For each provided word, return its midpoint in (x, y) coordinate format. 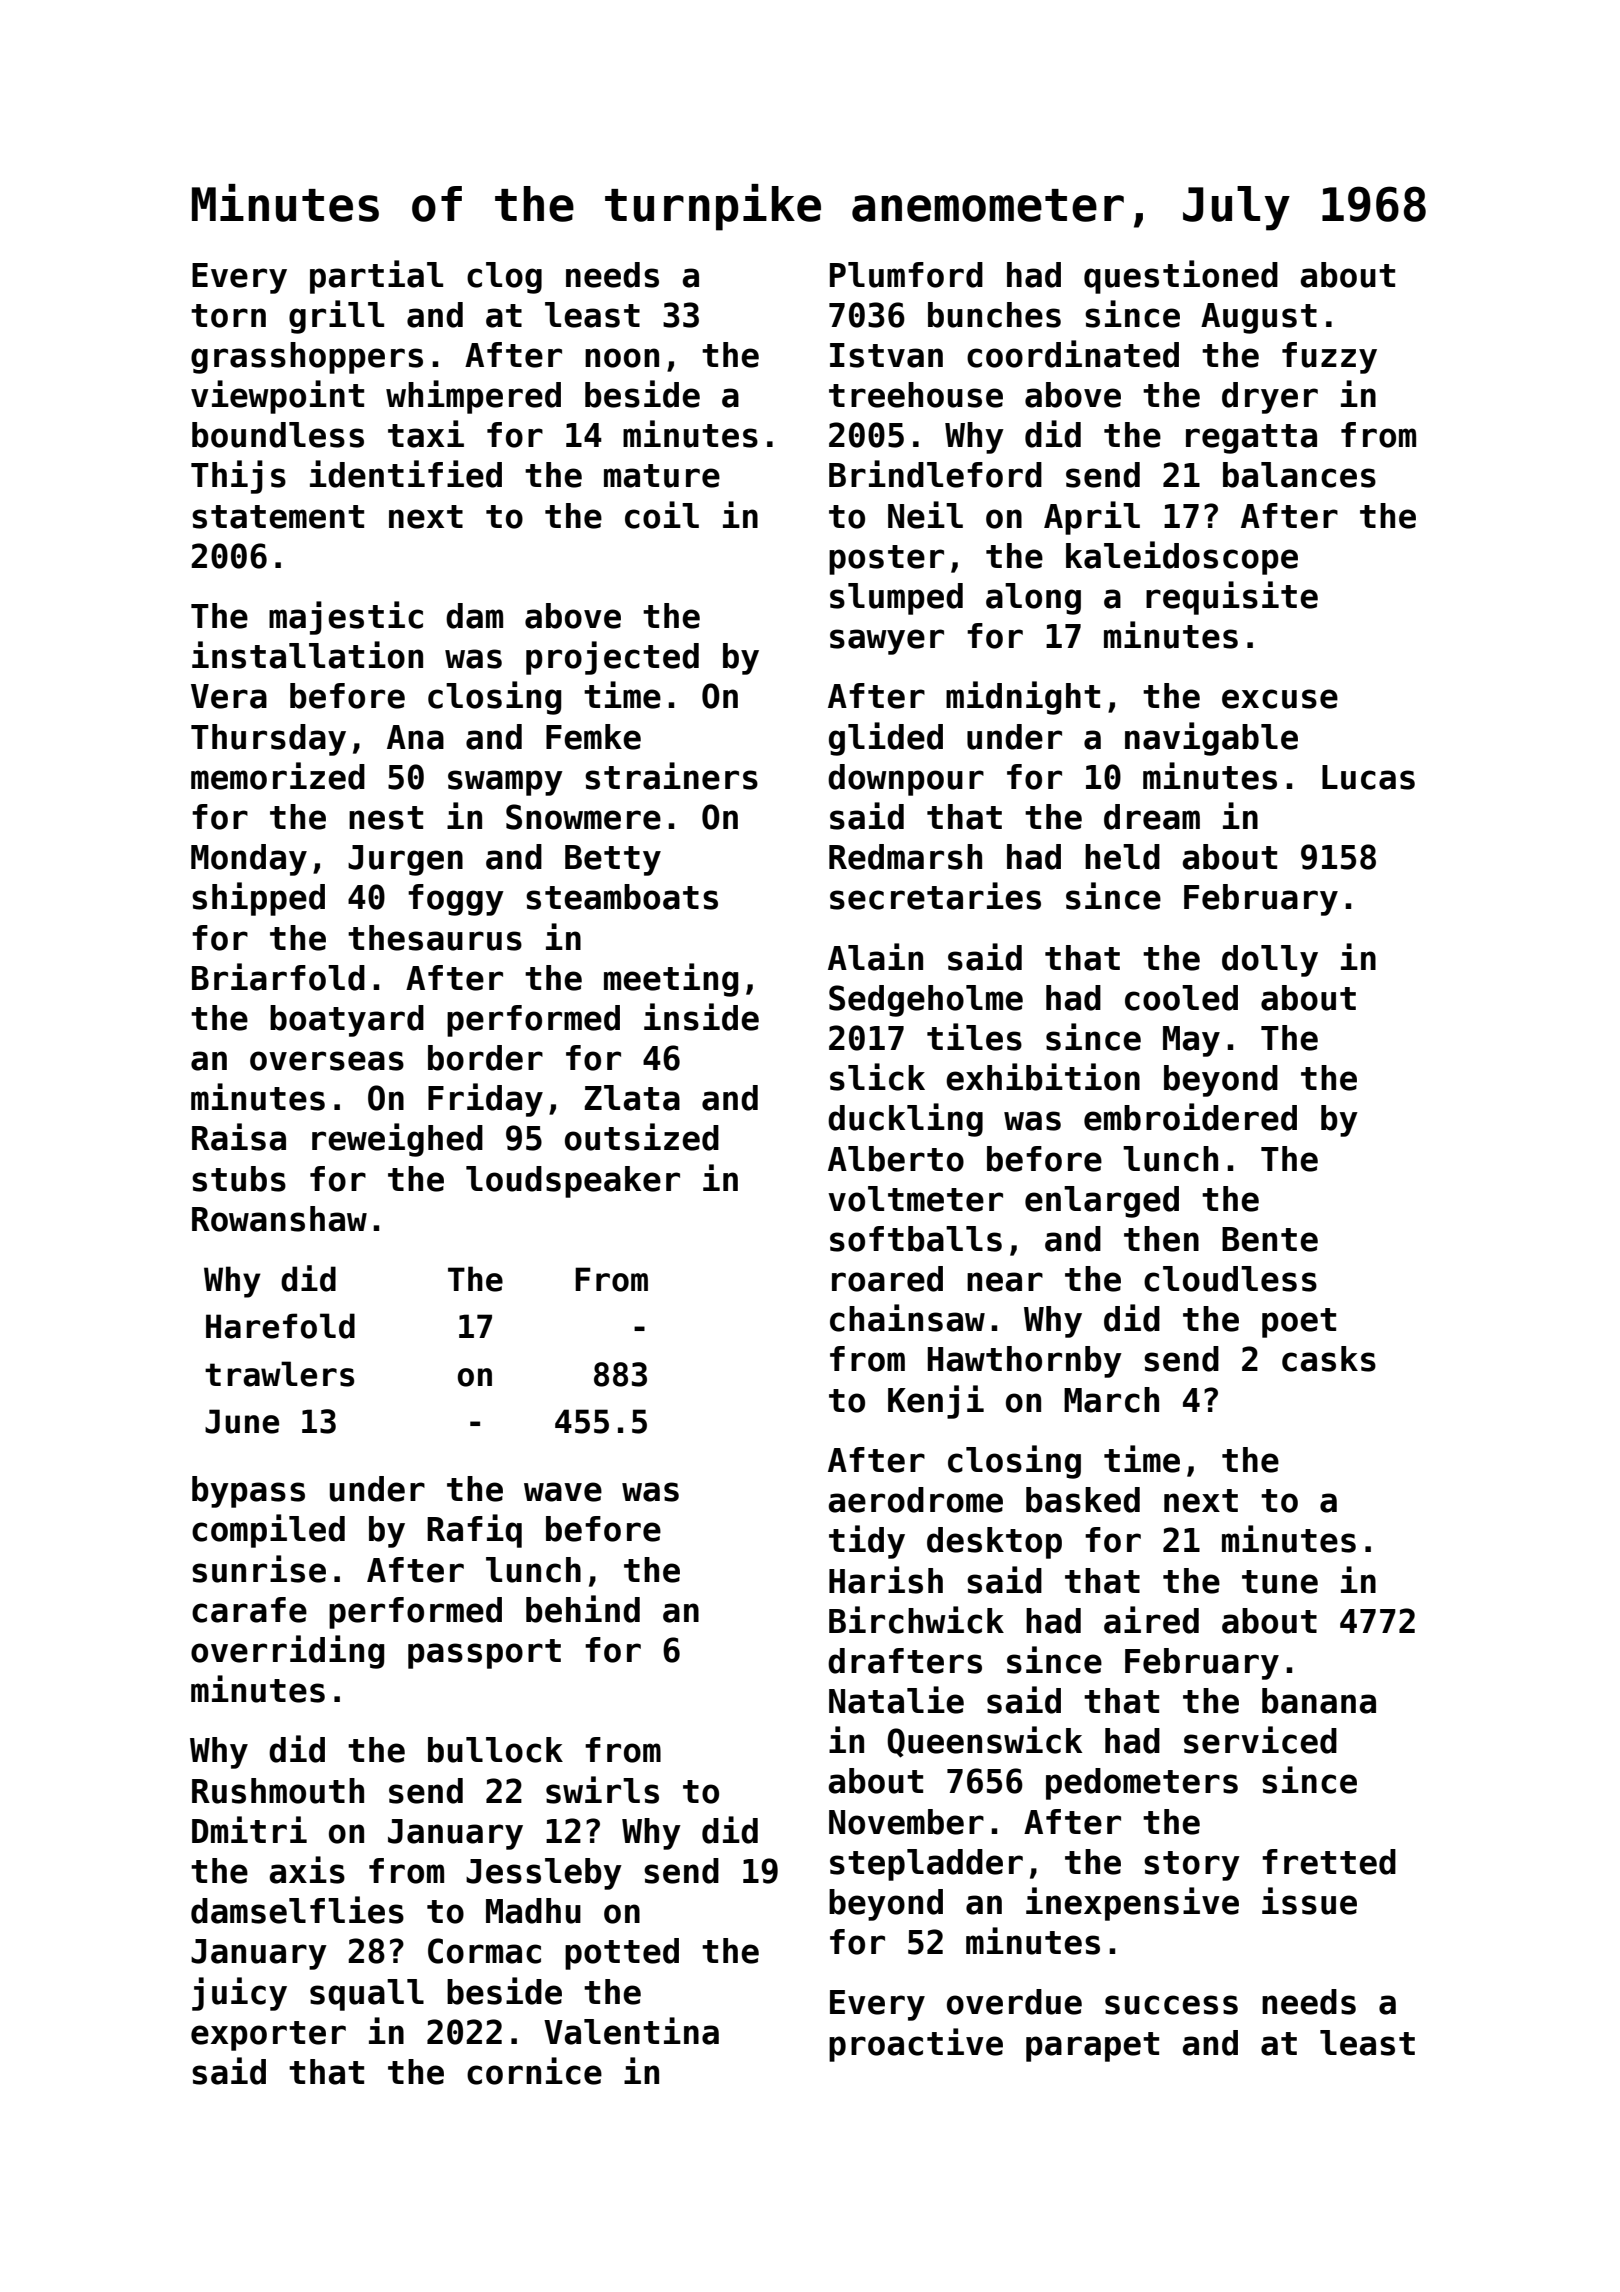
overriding (287, 1652)
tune (1280, 1582)
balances (1299, 475)
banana (1319, 1701)
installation (307, 655)
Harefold (280, 1326)
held (1122, 857)
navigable (1211, 739)
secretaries (935, 896)
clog (504, 278)
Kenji (936, 1402)
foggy (456, 900)
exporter (268, 2036)
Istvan (886, 355)
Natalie (896, 1700)
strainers (671, 776)
